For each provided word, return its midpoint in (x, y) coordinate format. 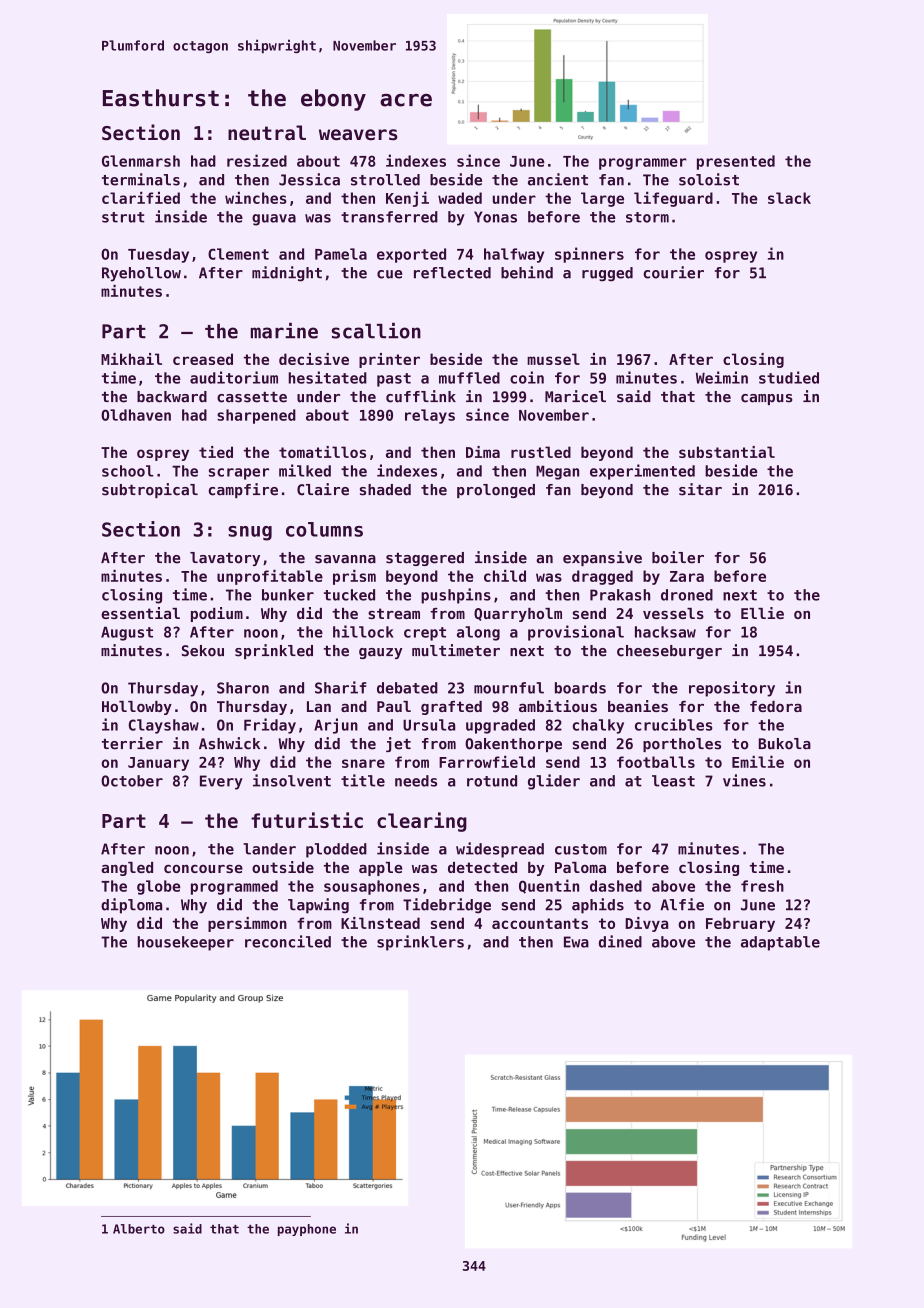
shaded (385, 490)
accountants (540, 923)
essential (140, 613)
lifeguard (673, 199)
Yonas (495, 217)
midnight (287, 274)
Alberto (139, 1229)
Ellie (762, 613)
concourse (203, 868)
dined (620, 941)
